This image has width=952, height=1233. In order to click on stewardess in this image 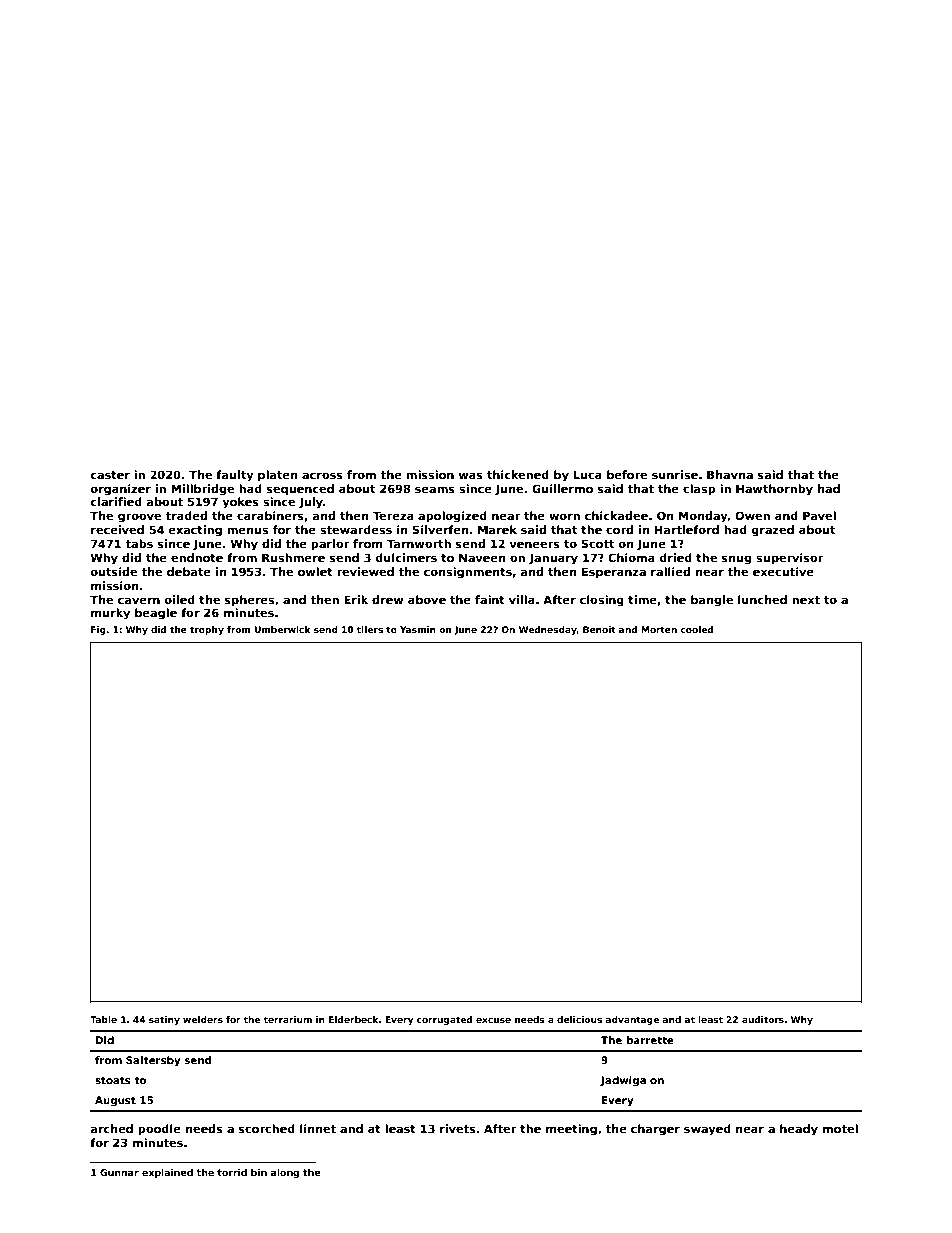, I will do `click(356, 529)`.
